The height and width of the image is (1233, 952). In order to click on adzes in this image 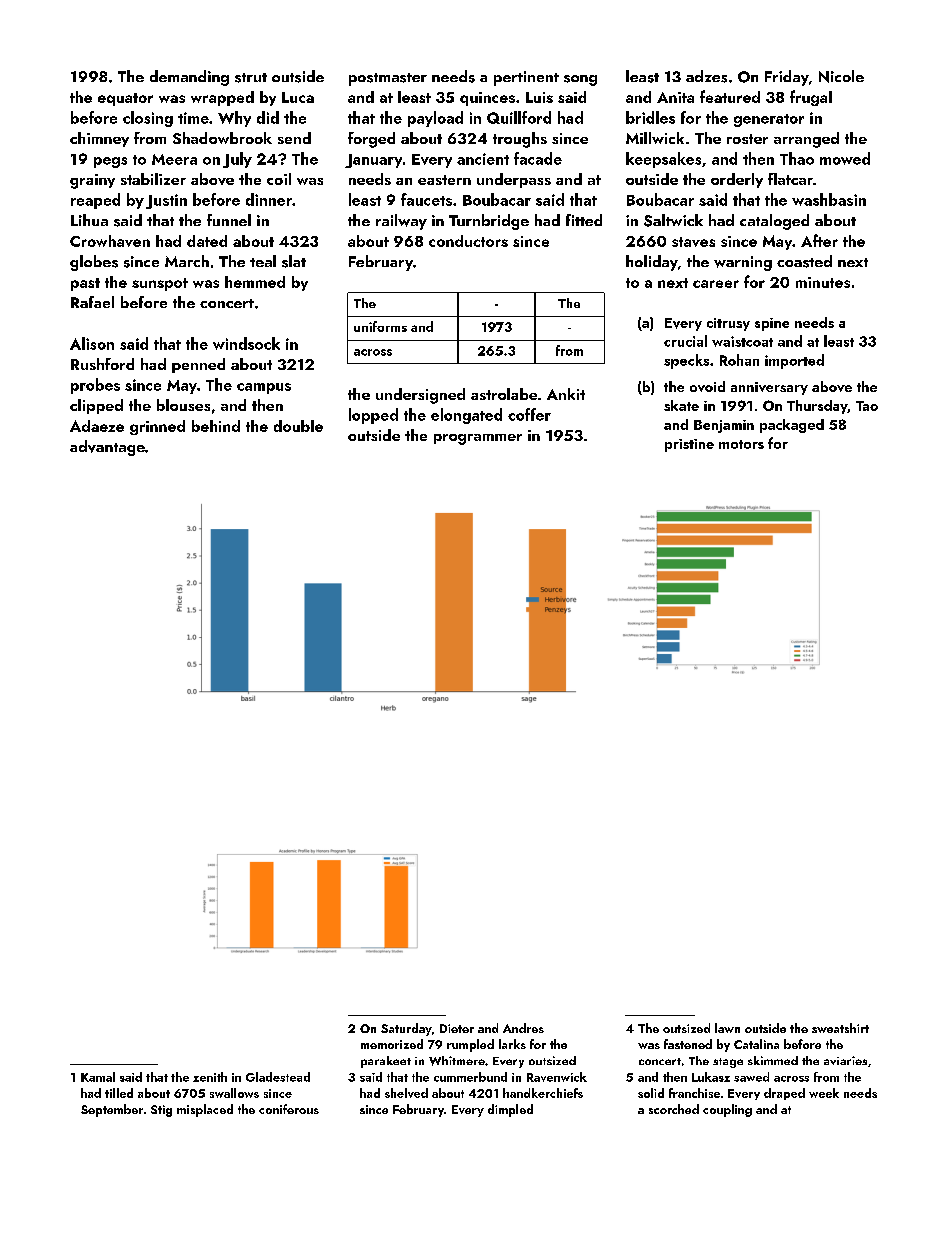, I will do `click(706, 76)`.
